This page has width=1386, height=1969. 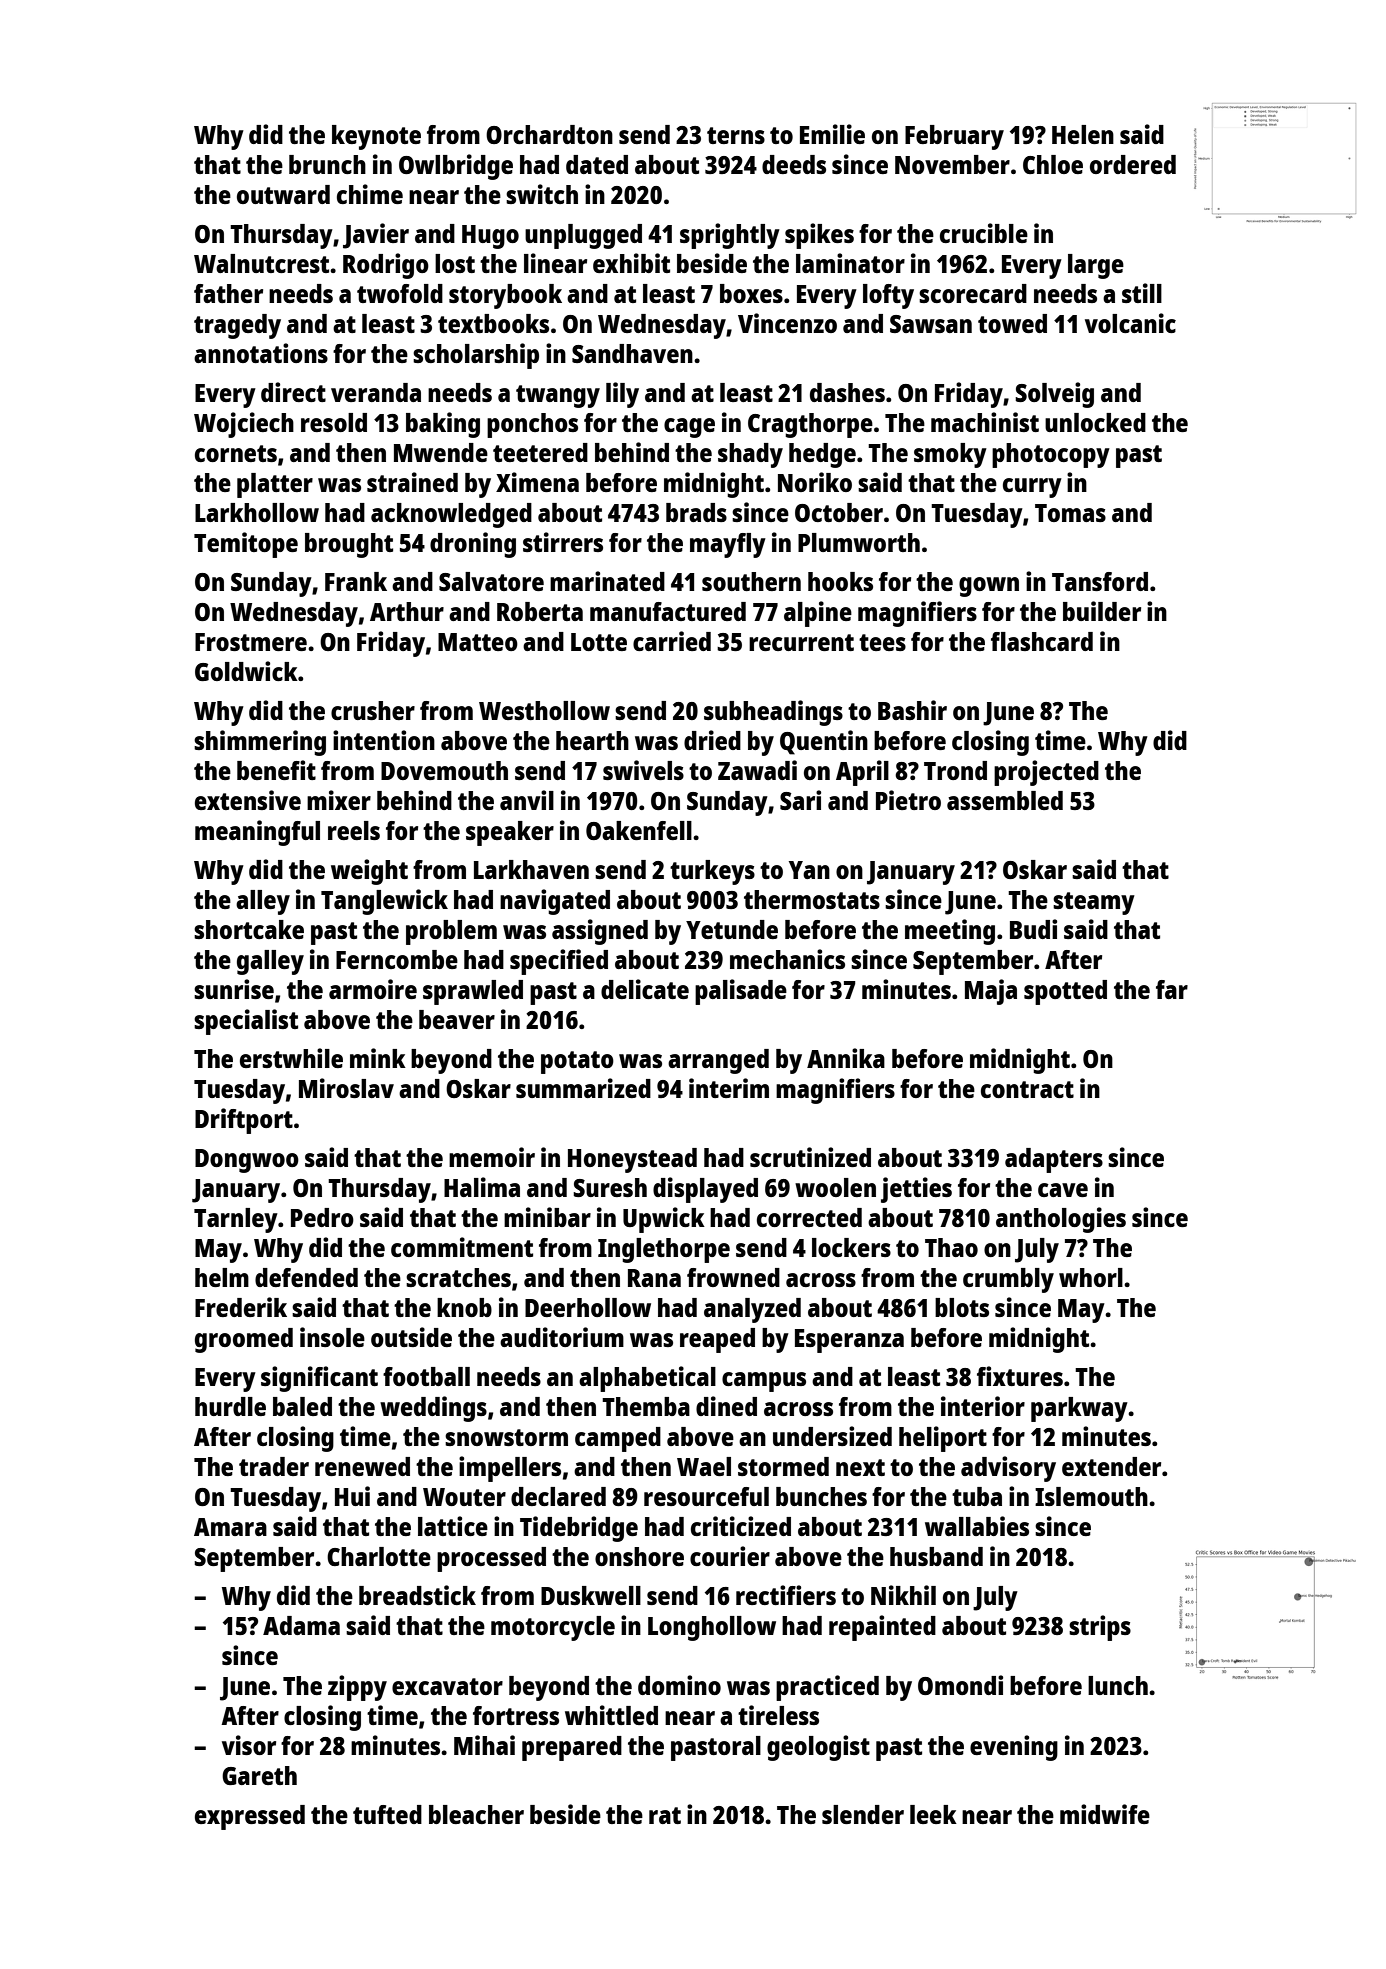 I want to click on terns, so click(x=736, y=135).
